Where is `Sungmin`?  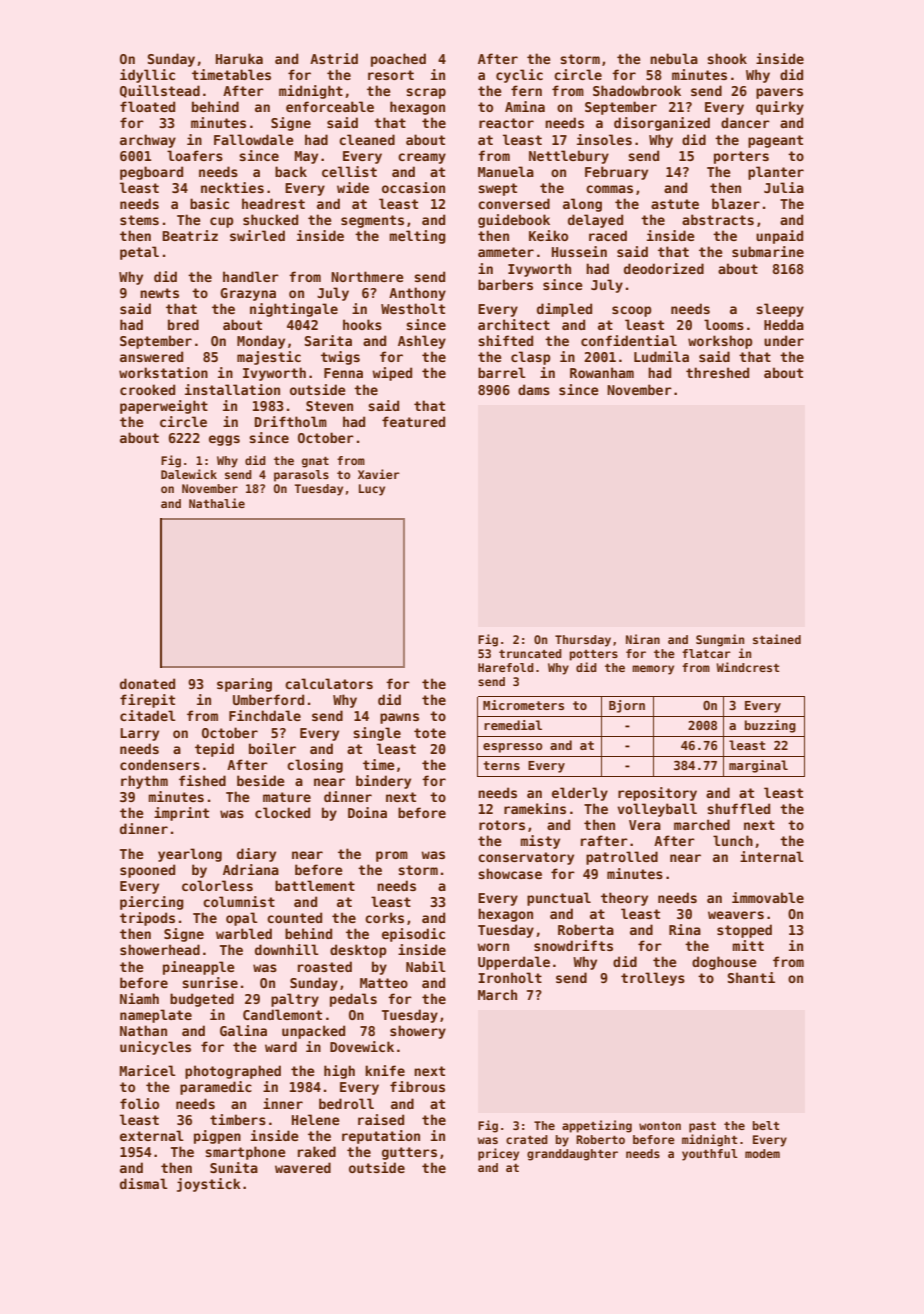
Sungmin is located at coordinates (720, 640).
